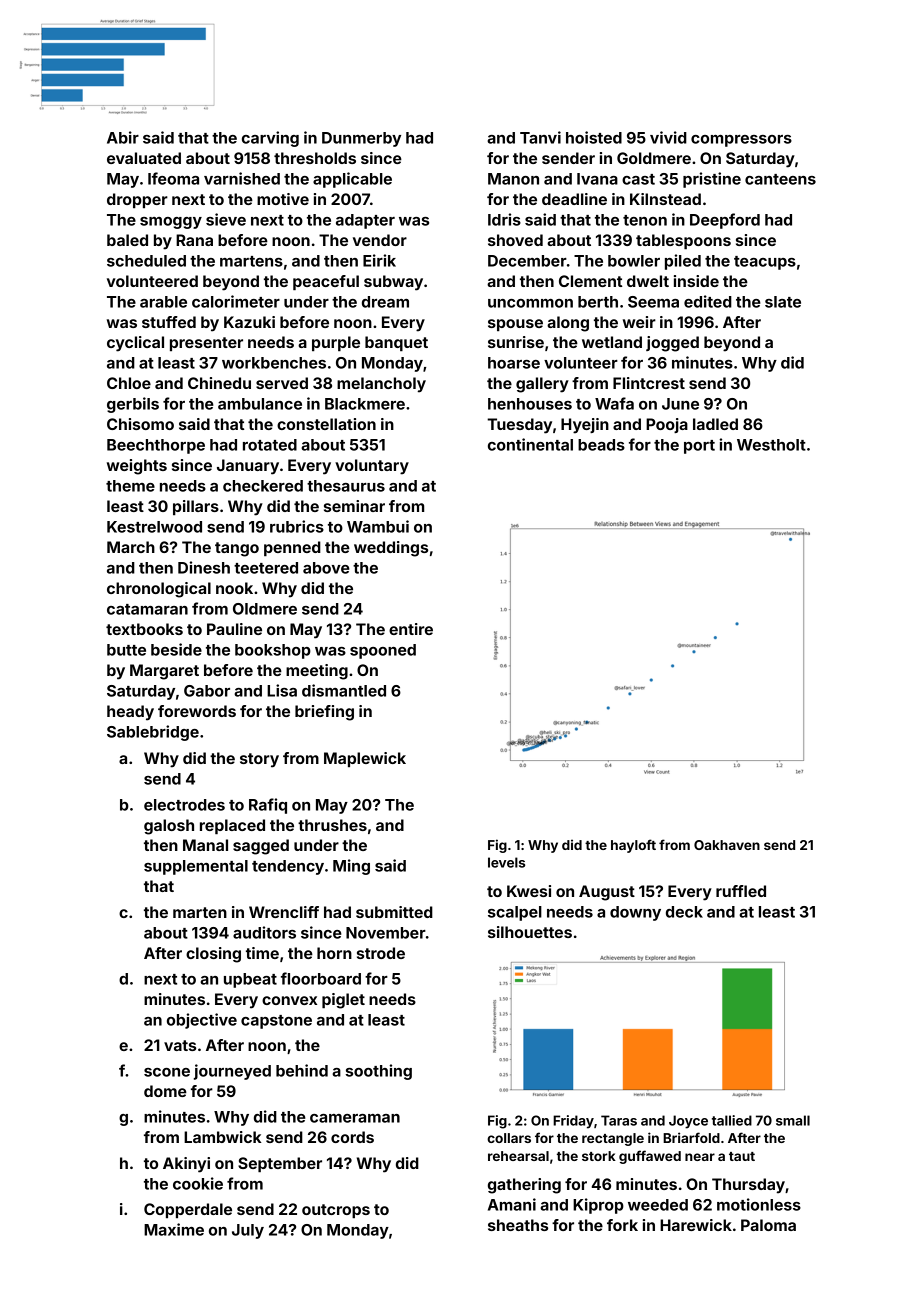 The width and height of the screenshot is (924, 1314). Describe the element at coordinates (284, 912) in the screenshot. I see `Wrencliff` at that location.
